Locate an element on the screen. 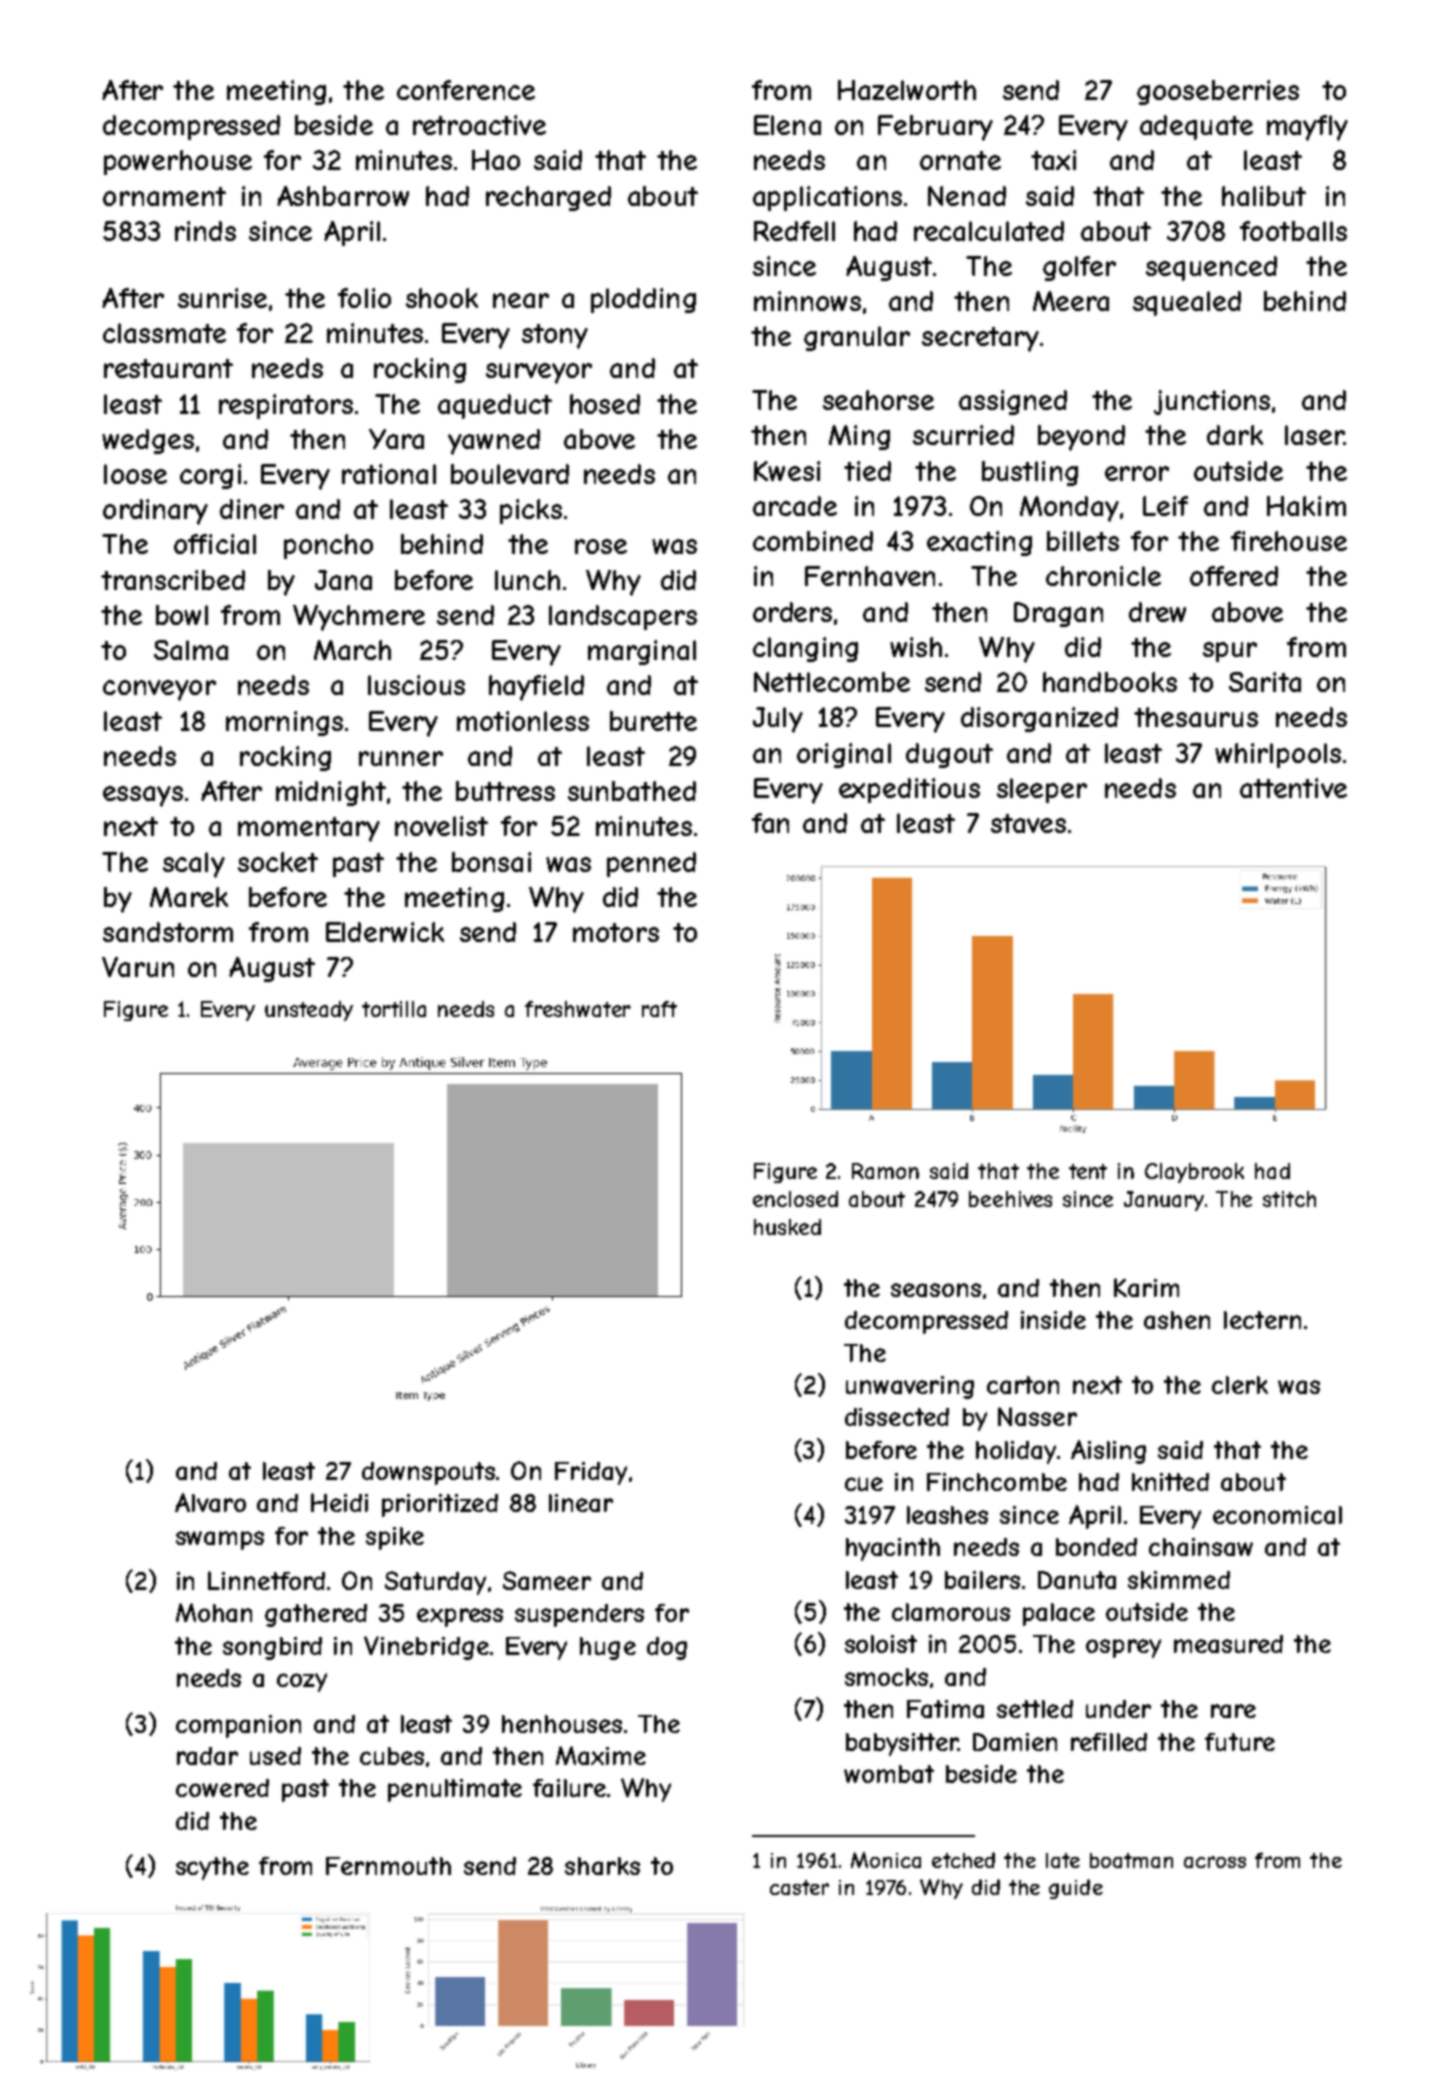 The image size is (1450, 2100). burette is located at coordinates (653, 721).
